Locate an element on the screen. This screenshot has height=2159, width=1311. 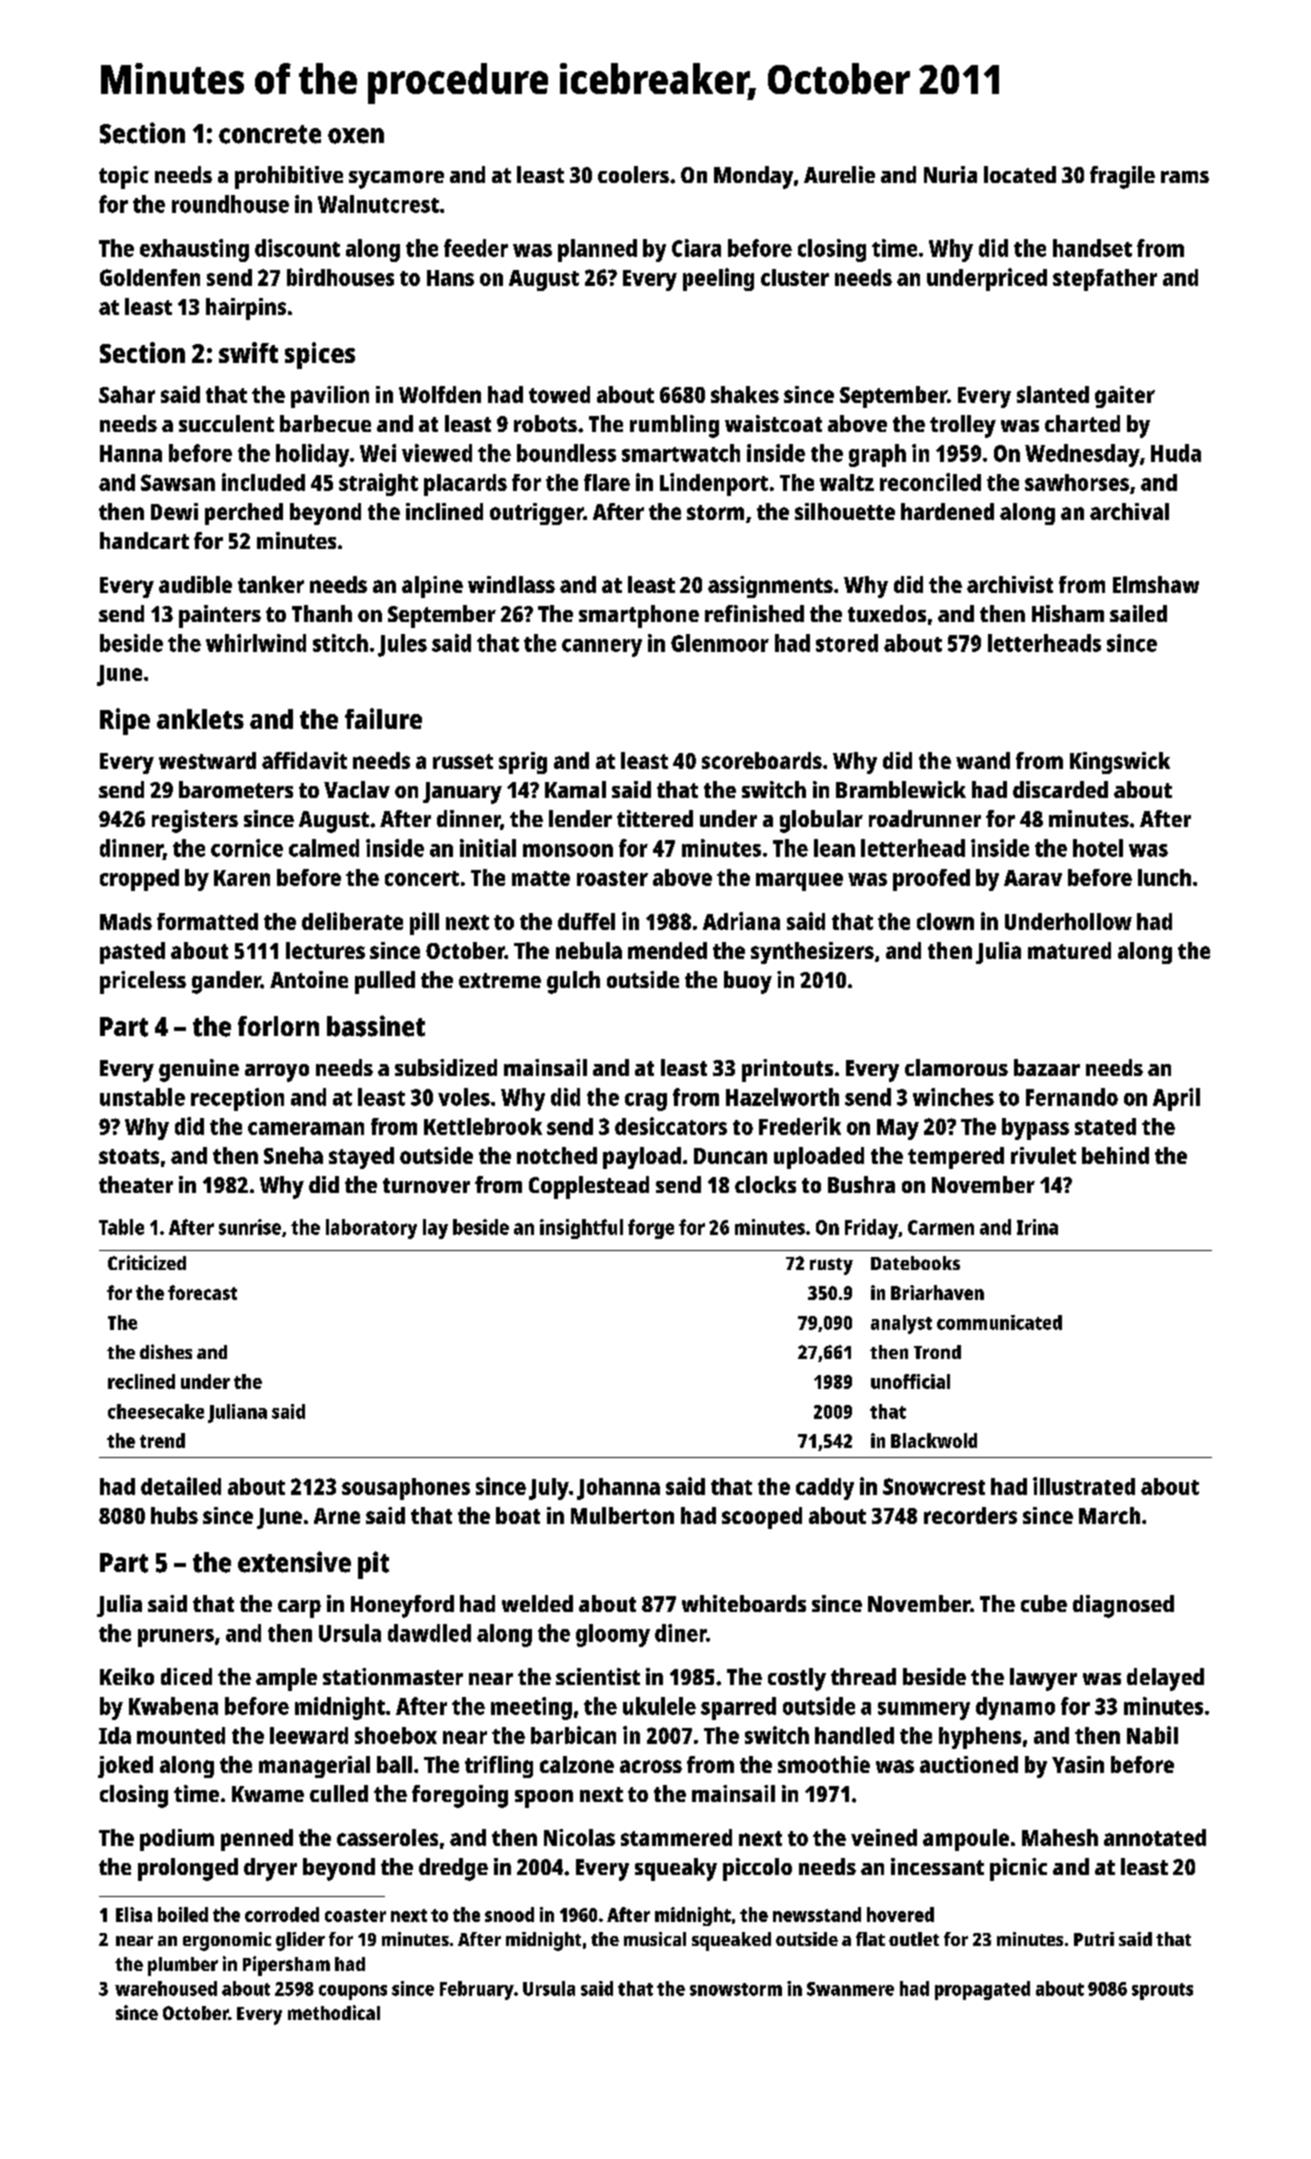
holiday is located at coordinates (312, 455).
